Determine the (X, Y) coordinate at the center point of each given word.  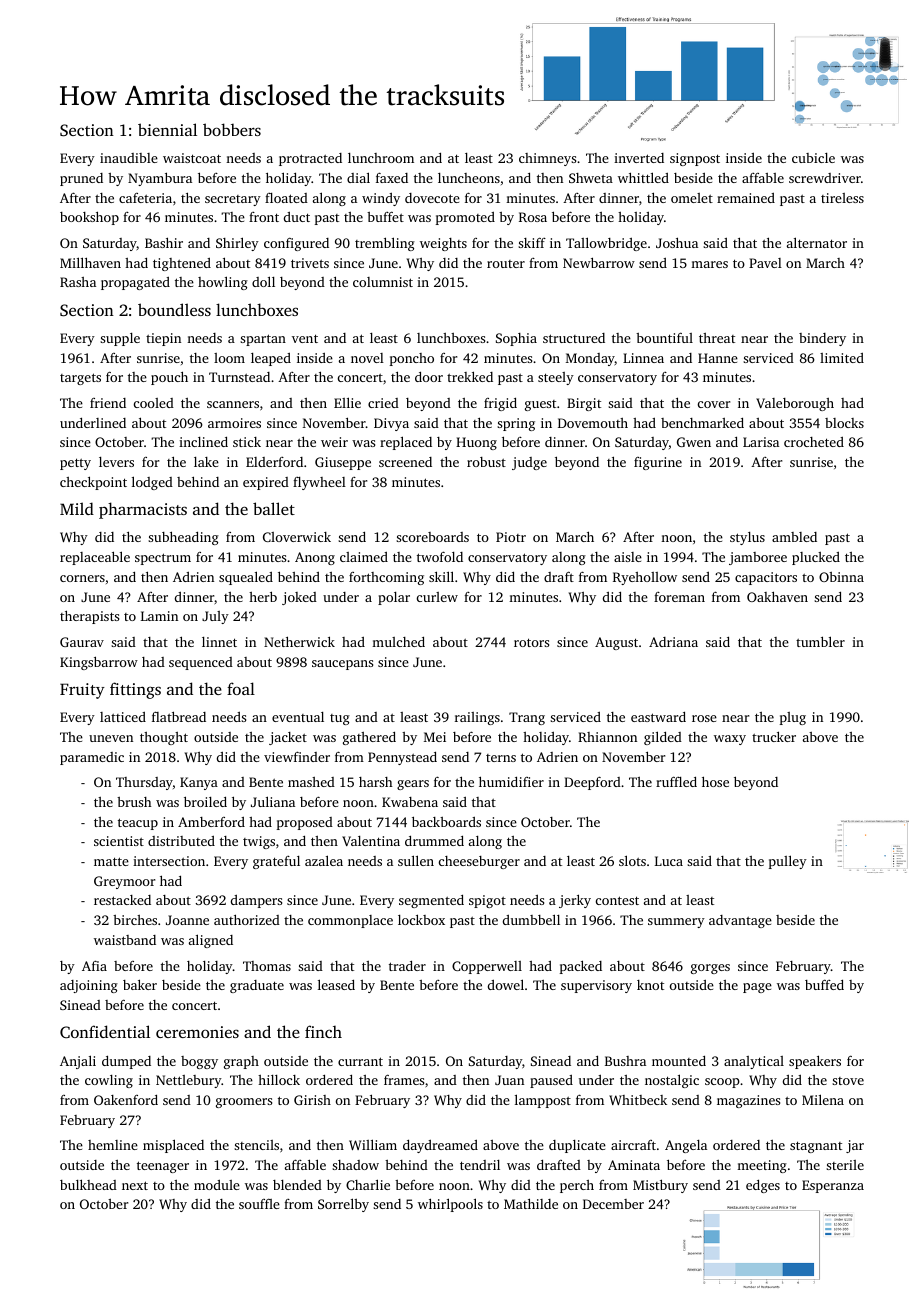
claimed (364, 557)
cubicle (813, 158)
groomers (244, 1103)
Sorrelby (343, 1205)
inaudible (129, 158)
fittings (135, 690)
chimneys (547, 159)
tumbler (820, 641)
